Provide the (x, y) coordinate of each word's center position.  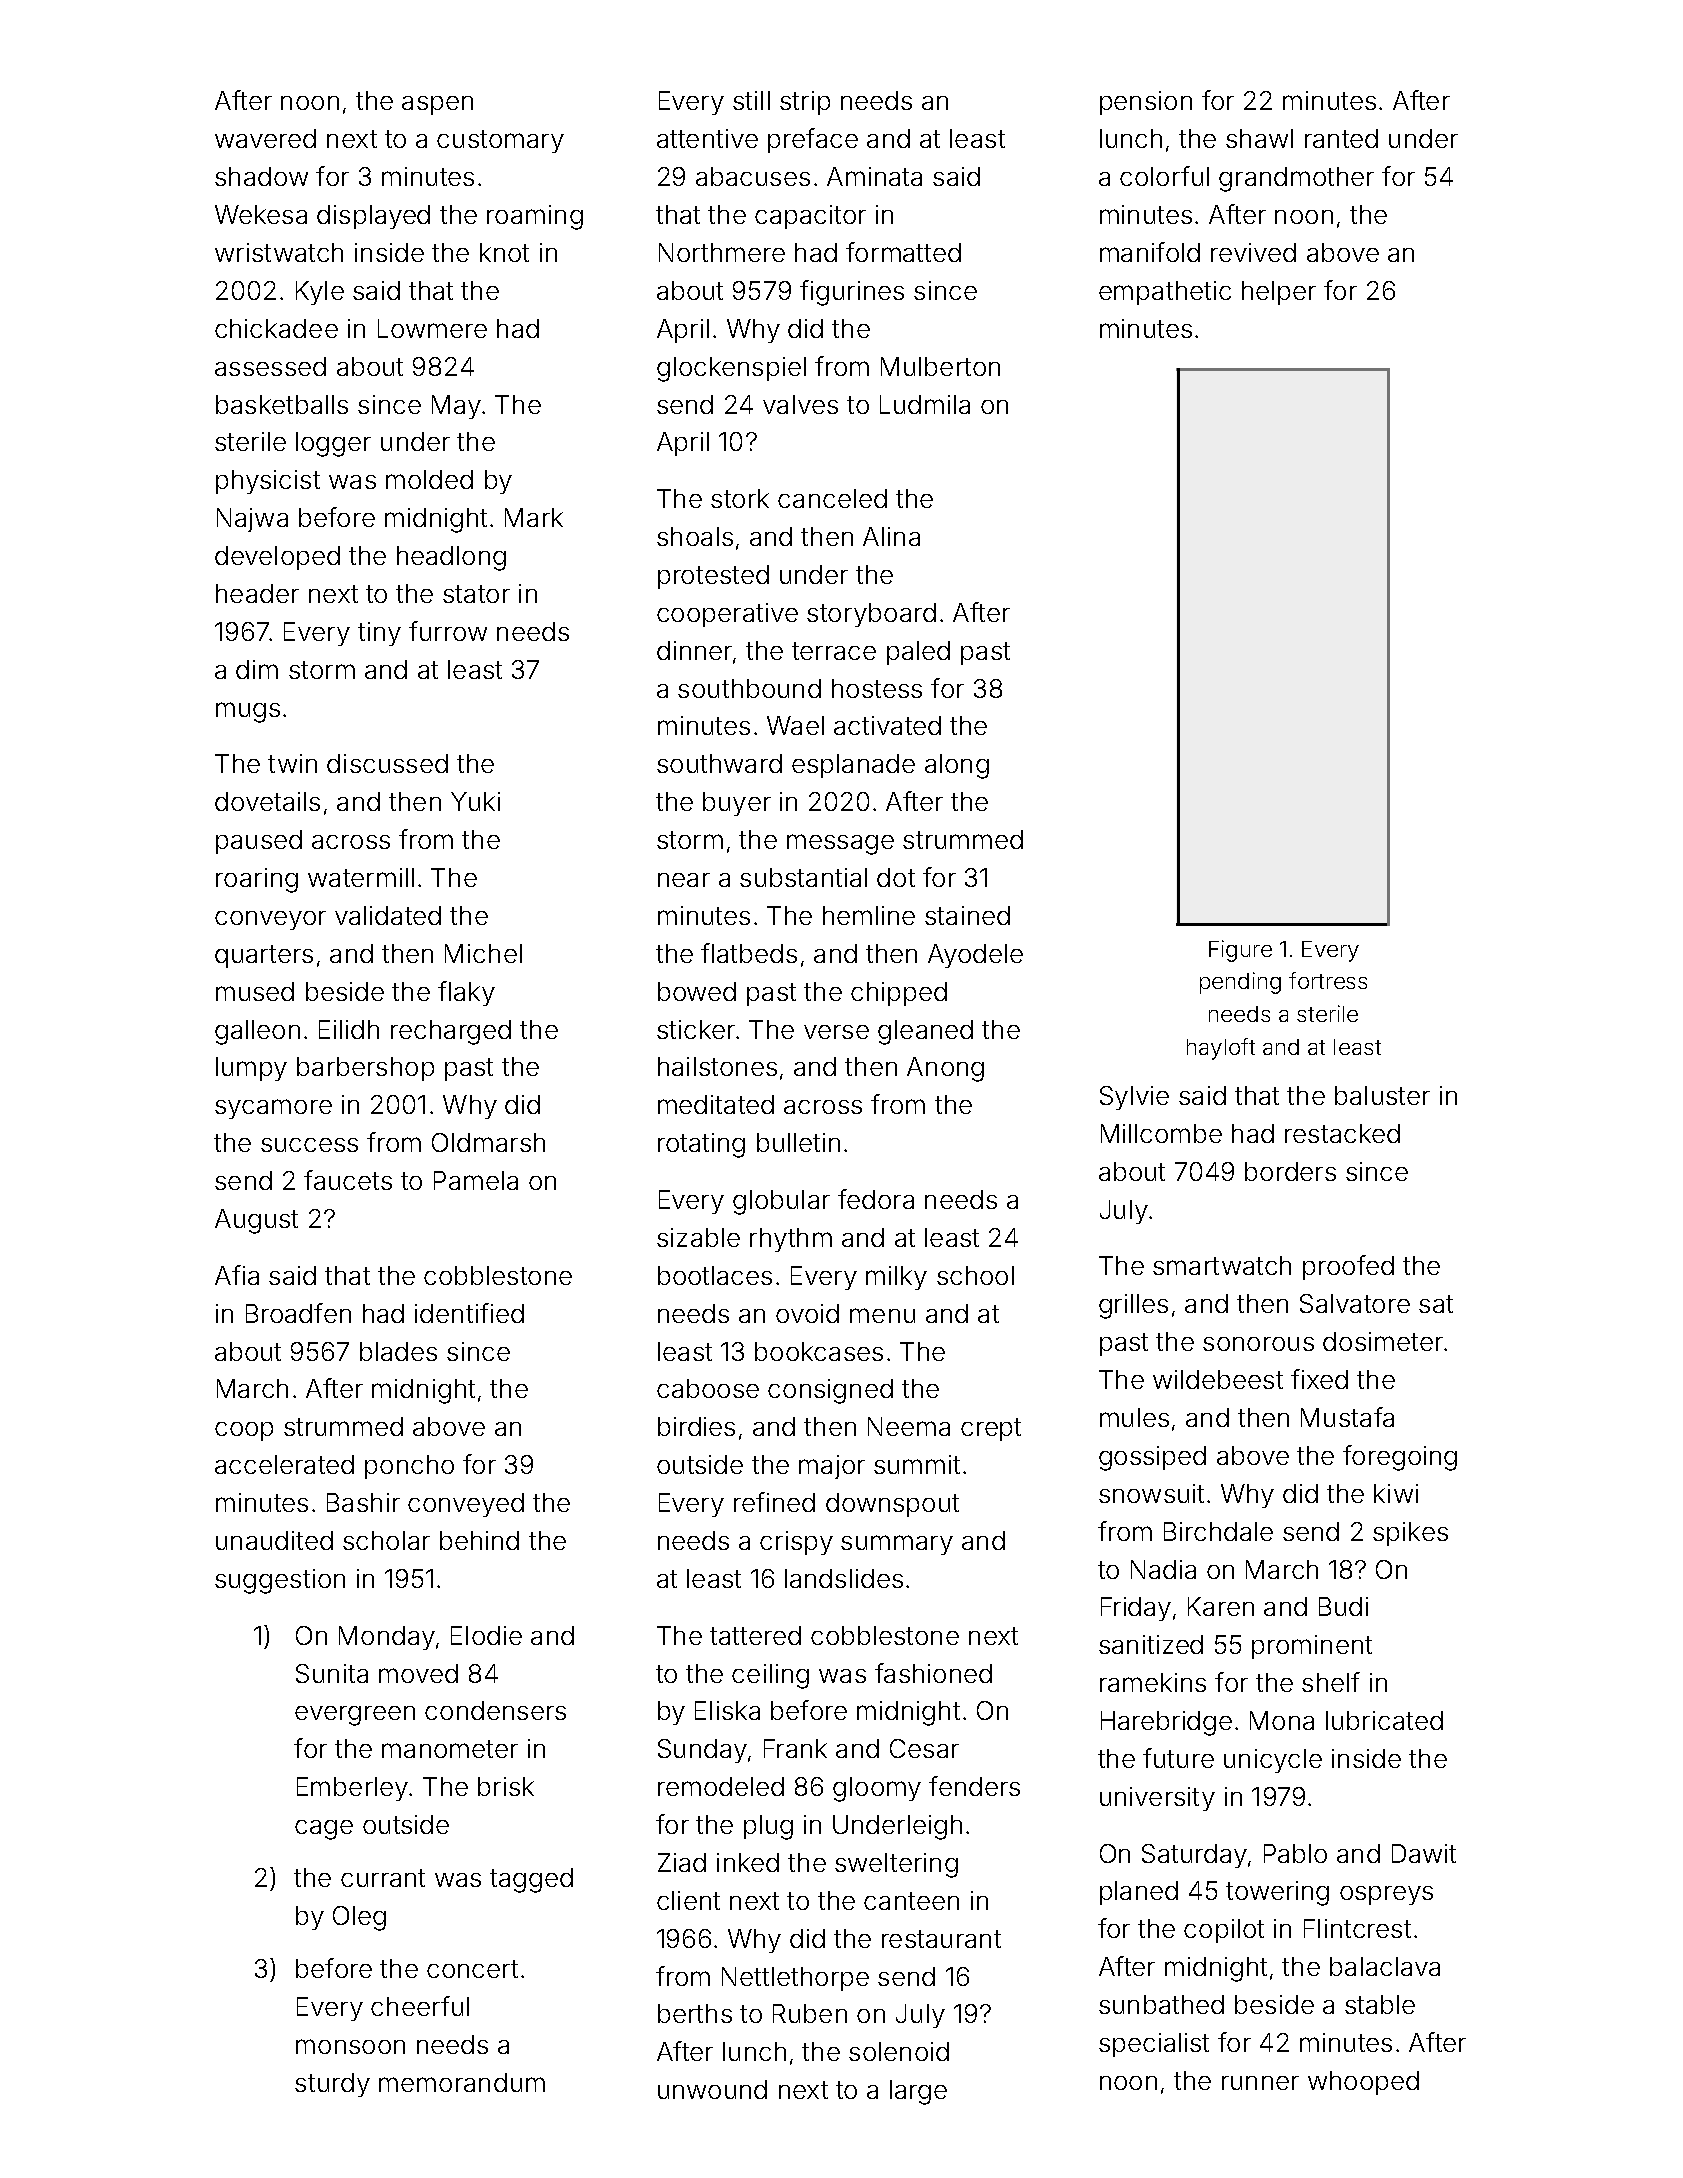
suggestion (280, 1581)
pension (1146, 103)
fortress (1328, 980)
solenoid (899, 2051)
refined (774, 1502)
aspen (437, 105)
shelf (1331, 1682)
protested (713, 577)
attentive (707, 138)
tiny (379, 634)
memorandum (462, 2082)
